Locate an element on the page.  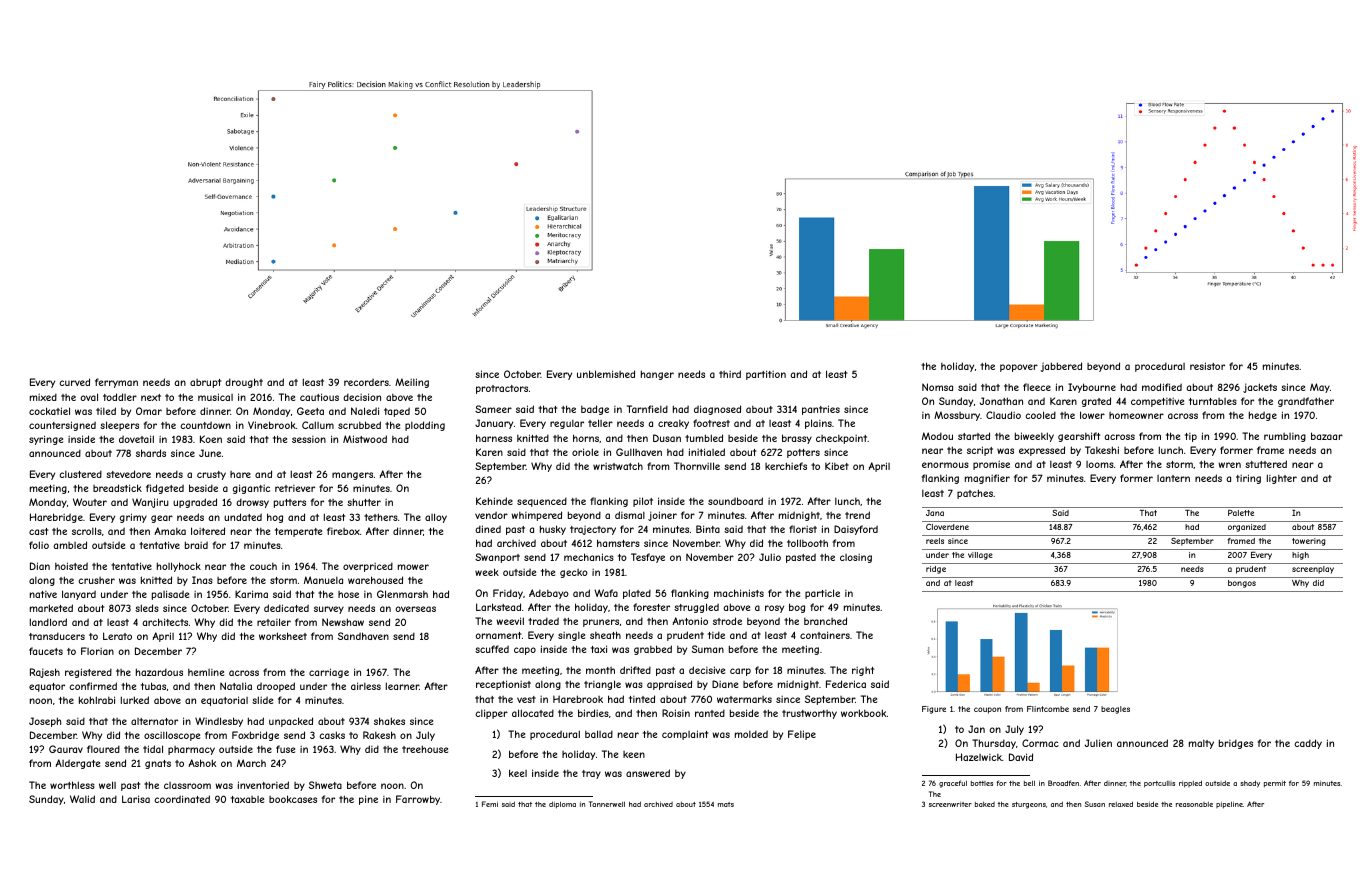
pine is located at coordinates (368, 800).
